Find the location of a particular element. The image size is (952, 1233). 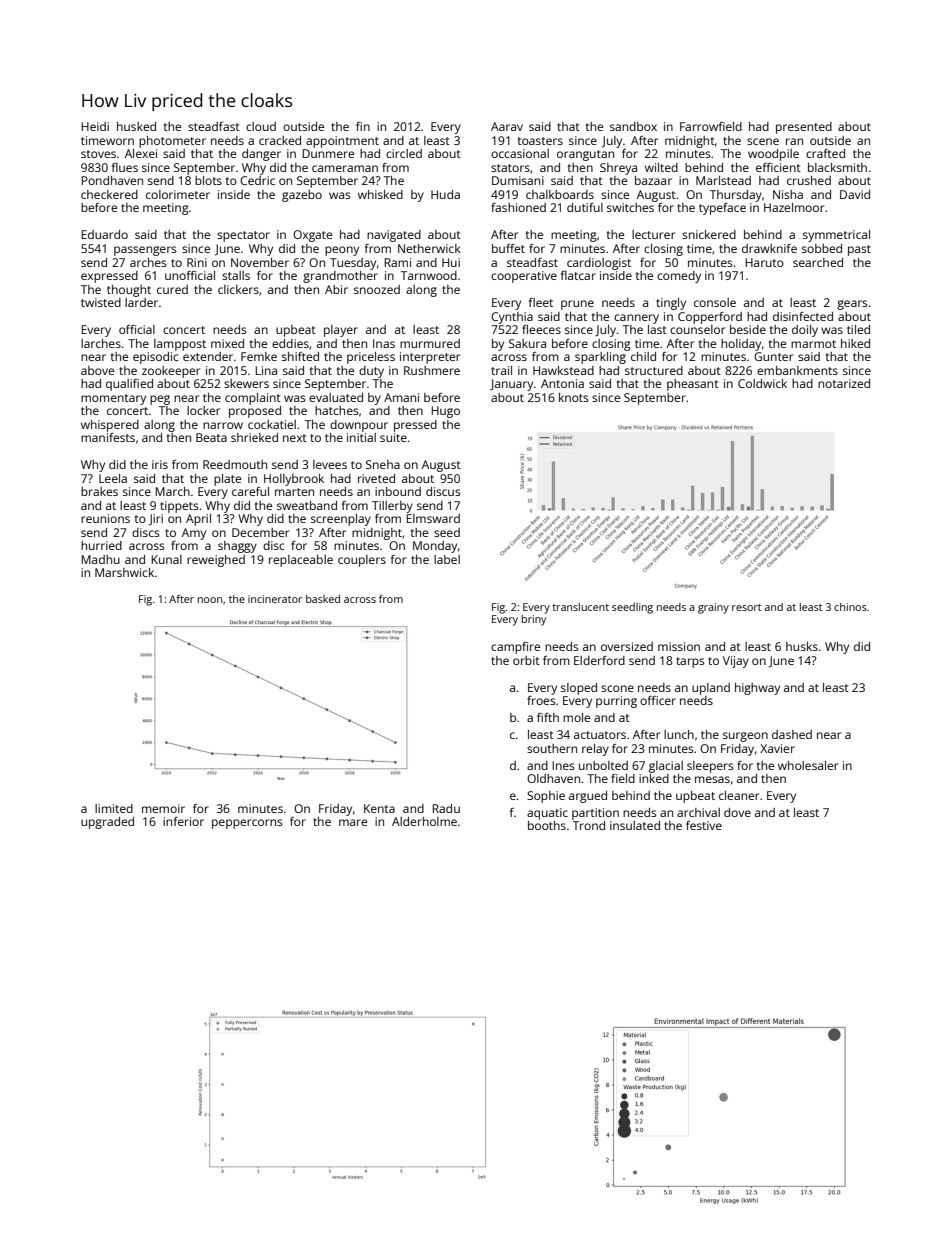

mare is located at coordinates (353, 822).
